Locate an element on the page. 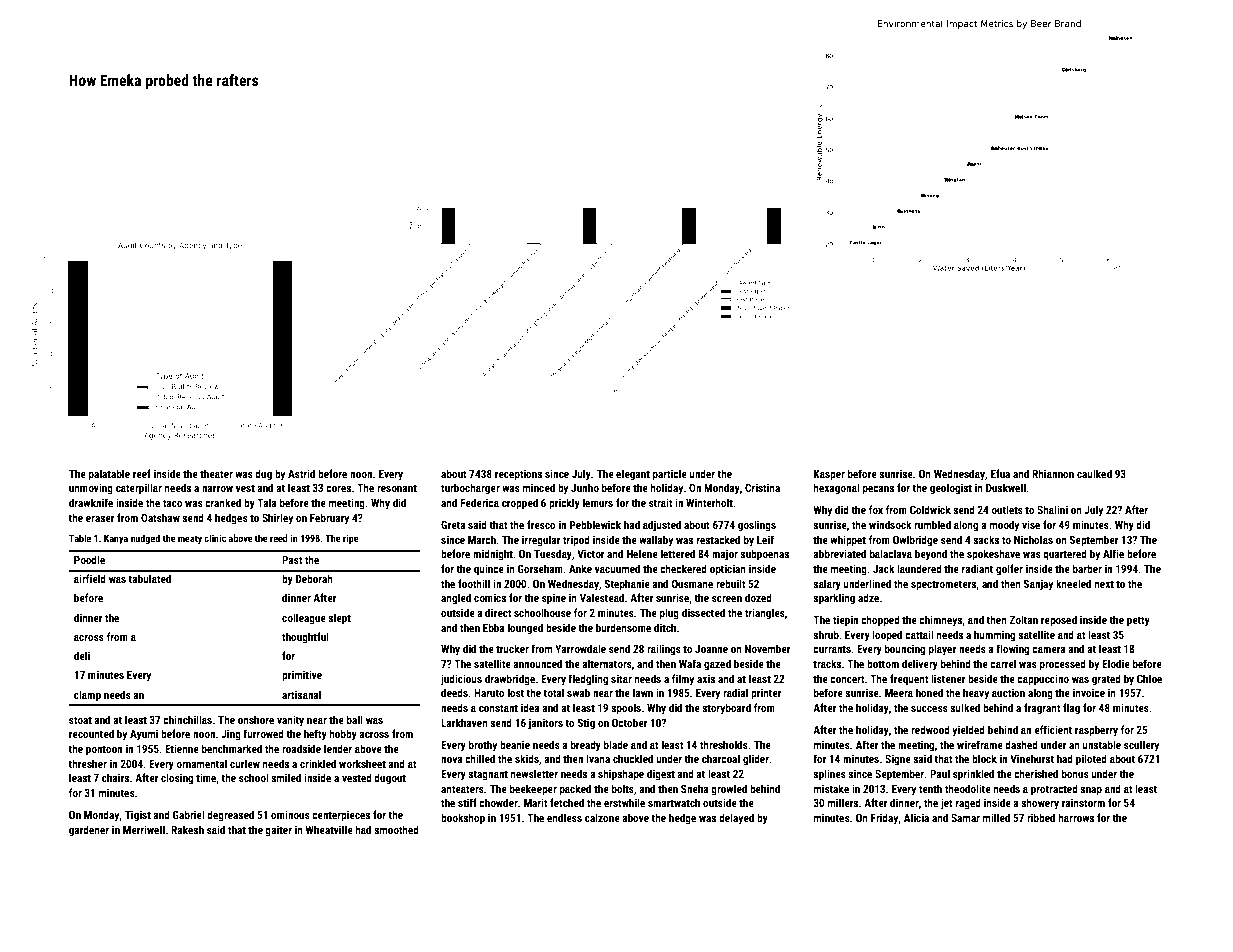 The height and width of the page is (952, 1233). beanie is located at coordinates (515, 744).
